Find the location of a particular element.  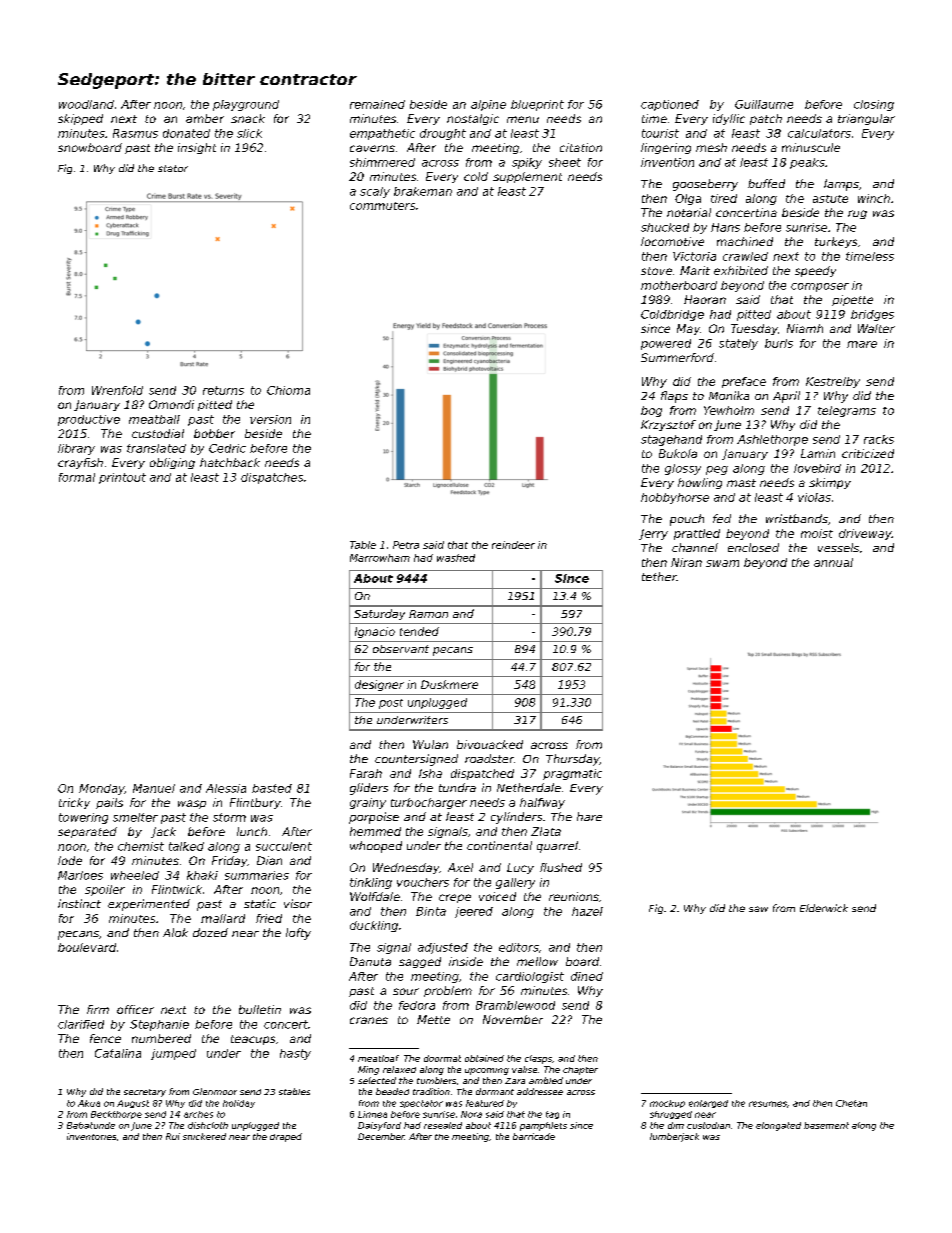

jumped is located at coordinates (173, 1054).
